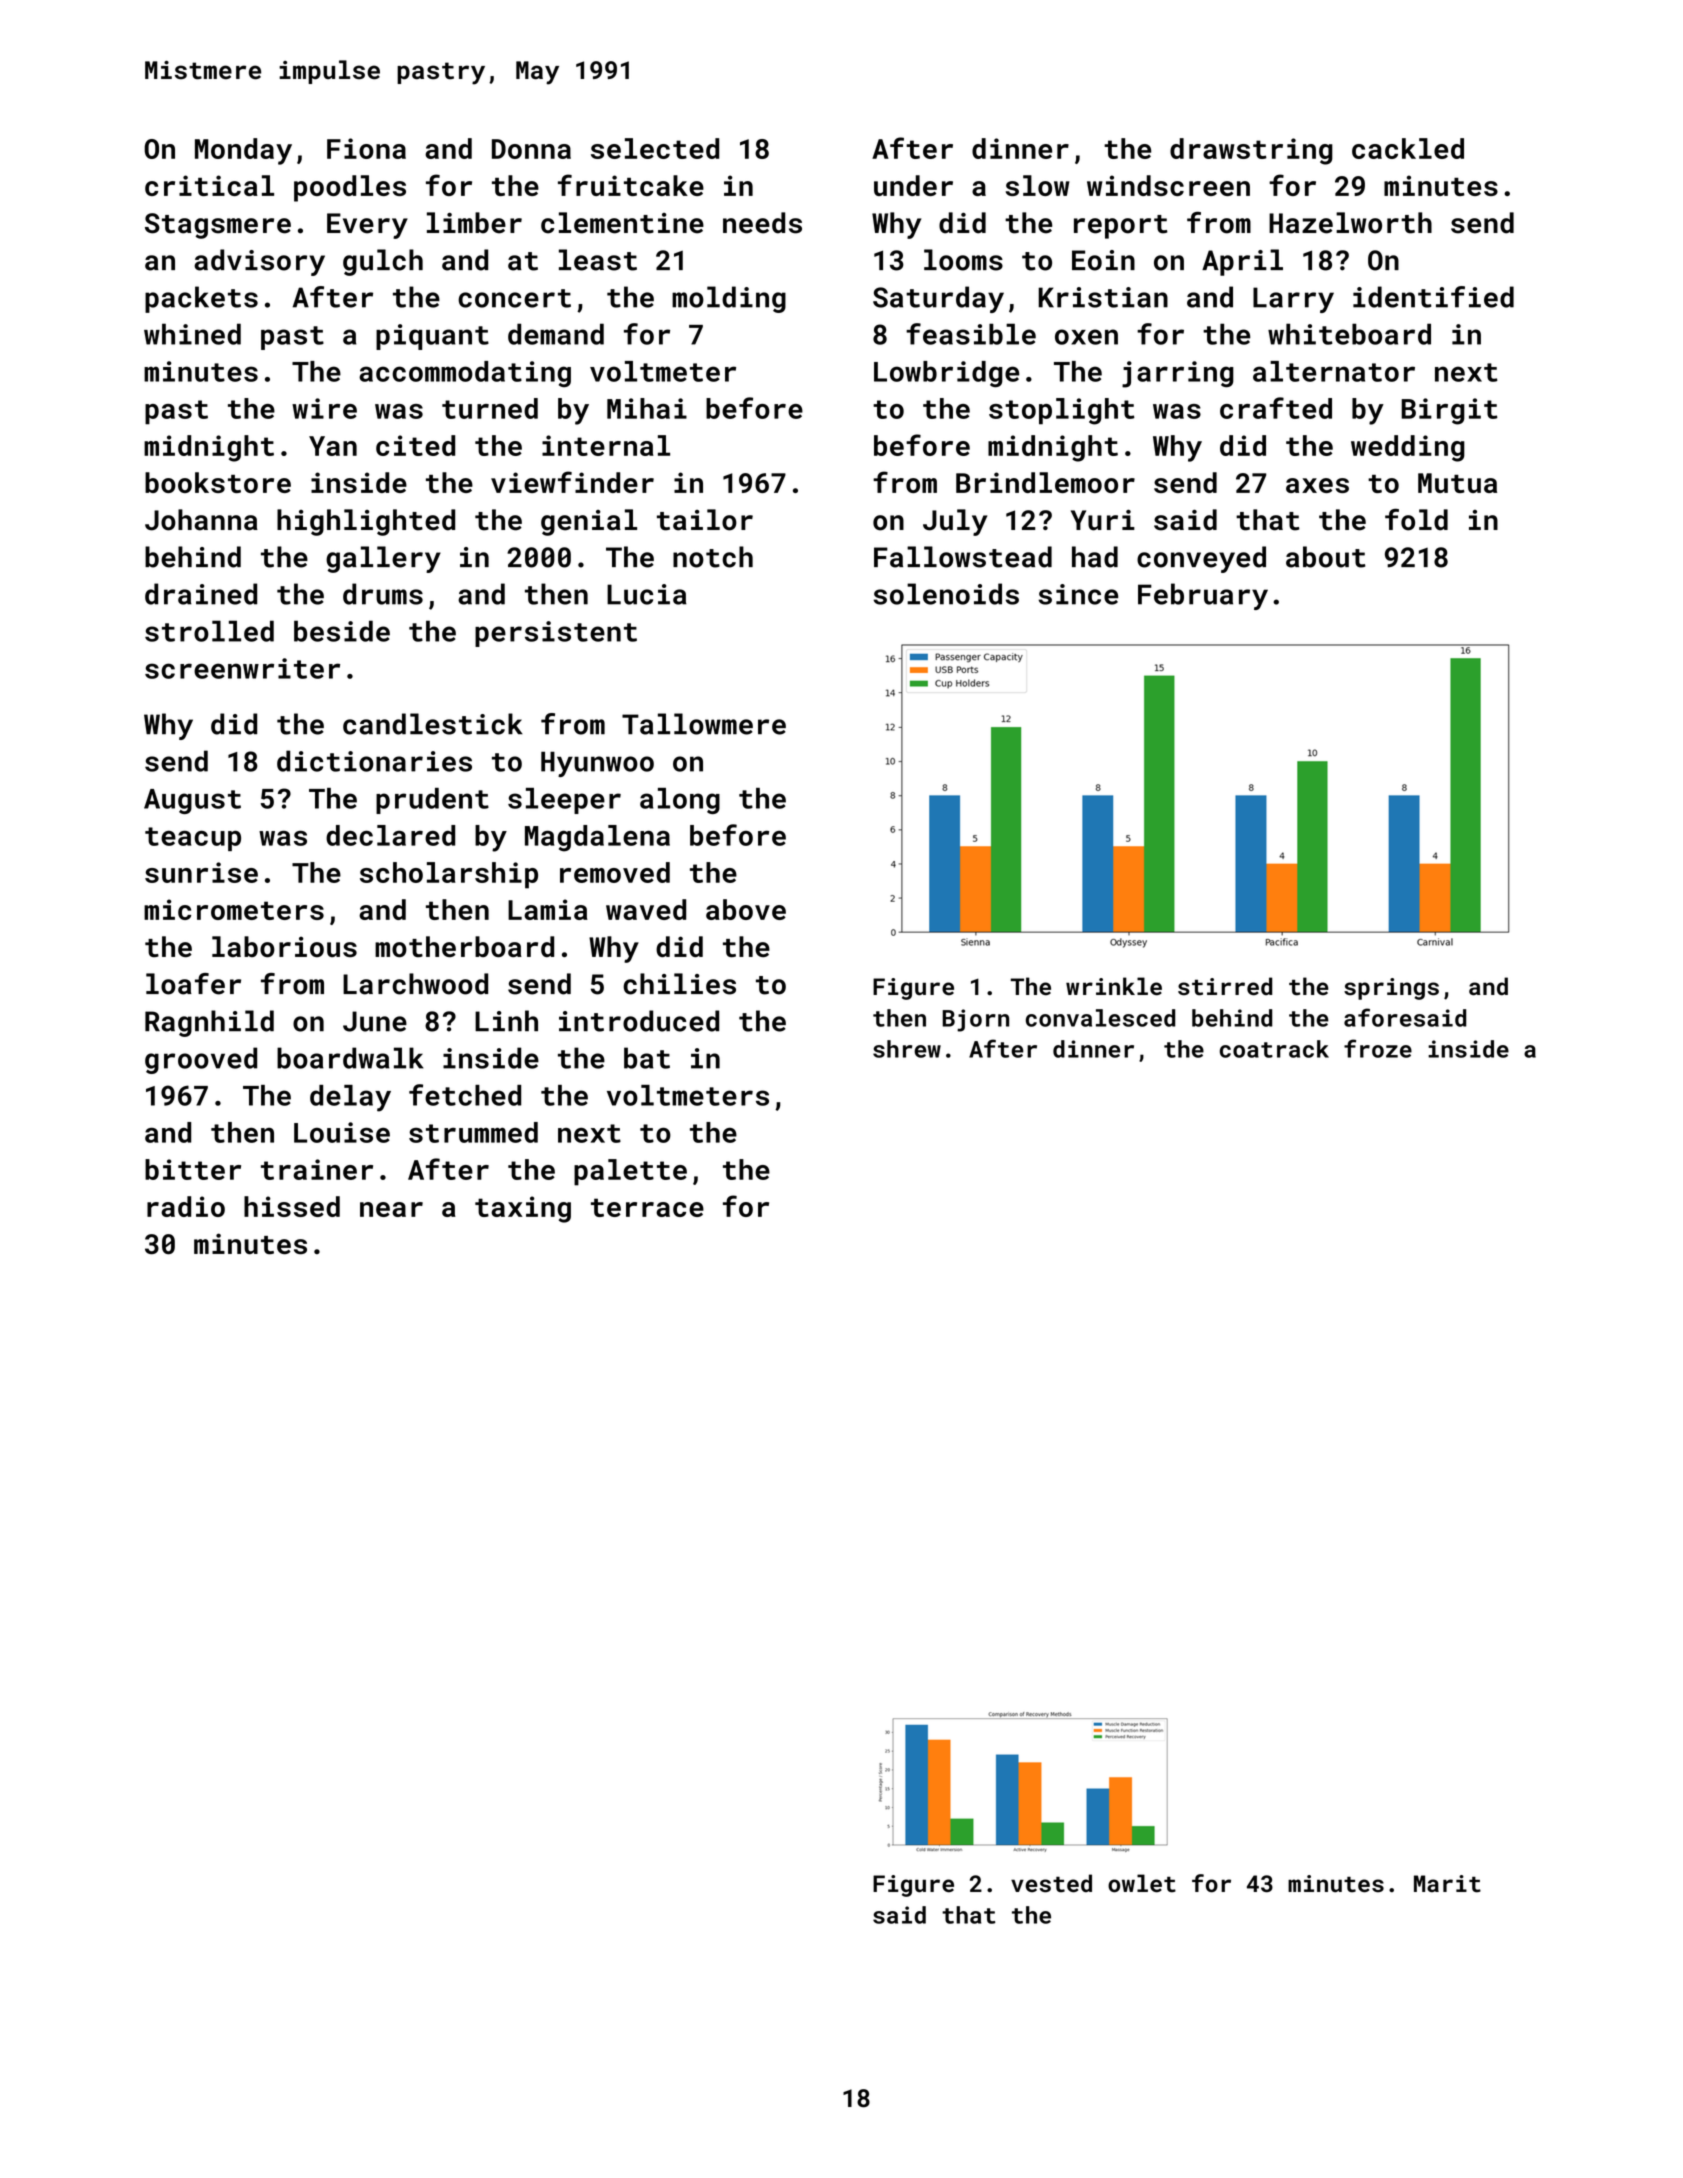 The image size is (1683, 2178). What do you see at coordinates (1086, 337) in the document?
I see `oxen` at bounding box center [1086, 337].
